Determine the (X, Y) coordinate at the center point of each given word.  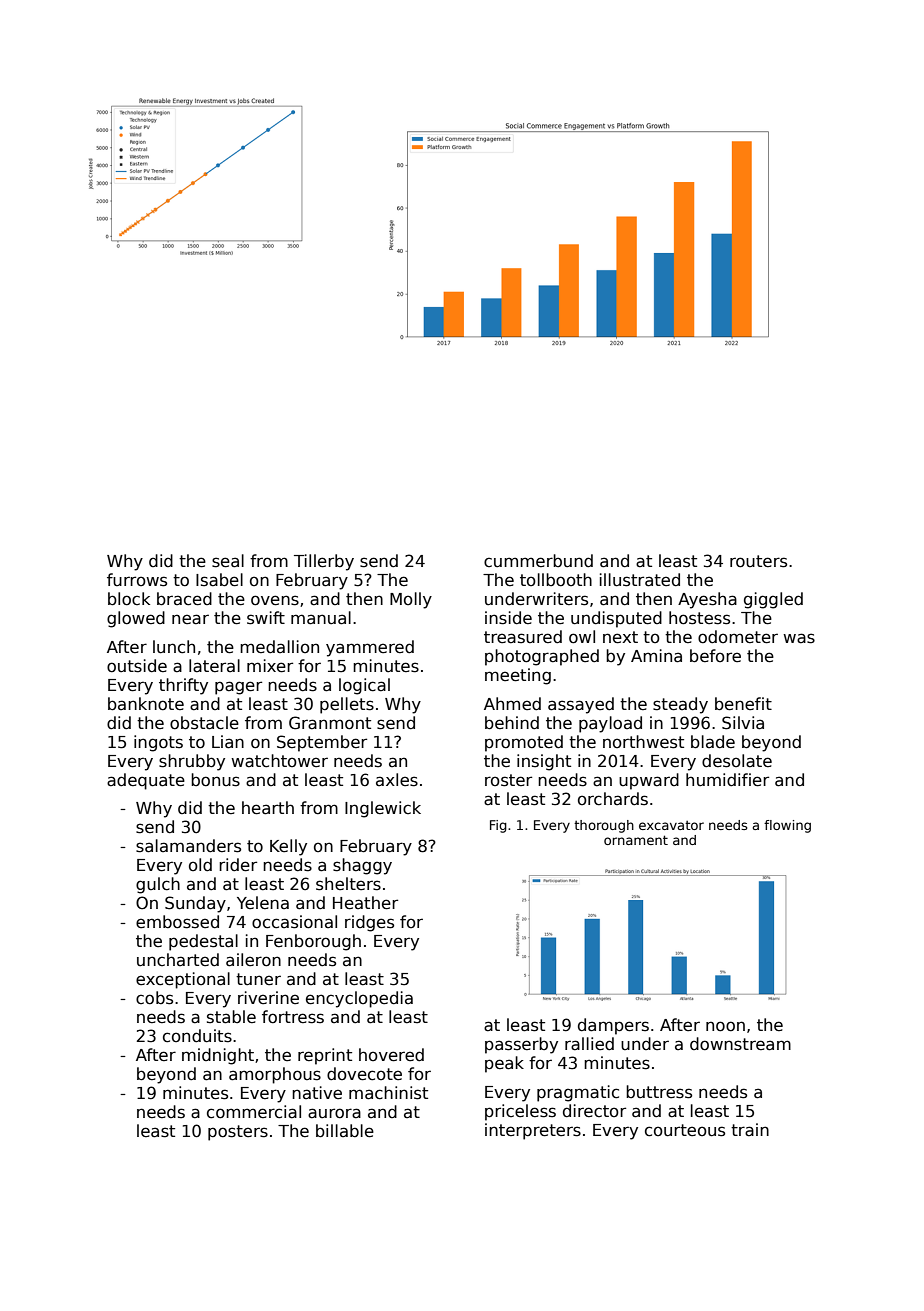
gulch (158, 885)
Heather (365, 903)
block (129, 599)
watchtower (279, 761)
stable (231, 1017)
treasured (523, 637)
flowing (787, 826)
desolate (737, 761)
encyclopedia (359, 999)
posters (238, 1133)
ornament (636, 840)
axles (397, 780)
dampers (613, 1026)
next (620, 637)
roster (508, 780)
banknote (146, 704)
